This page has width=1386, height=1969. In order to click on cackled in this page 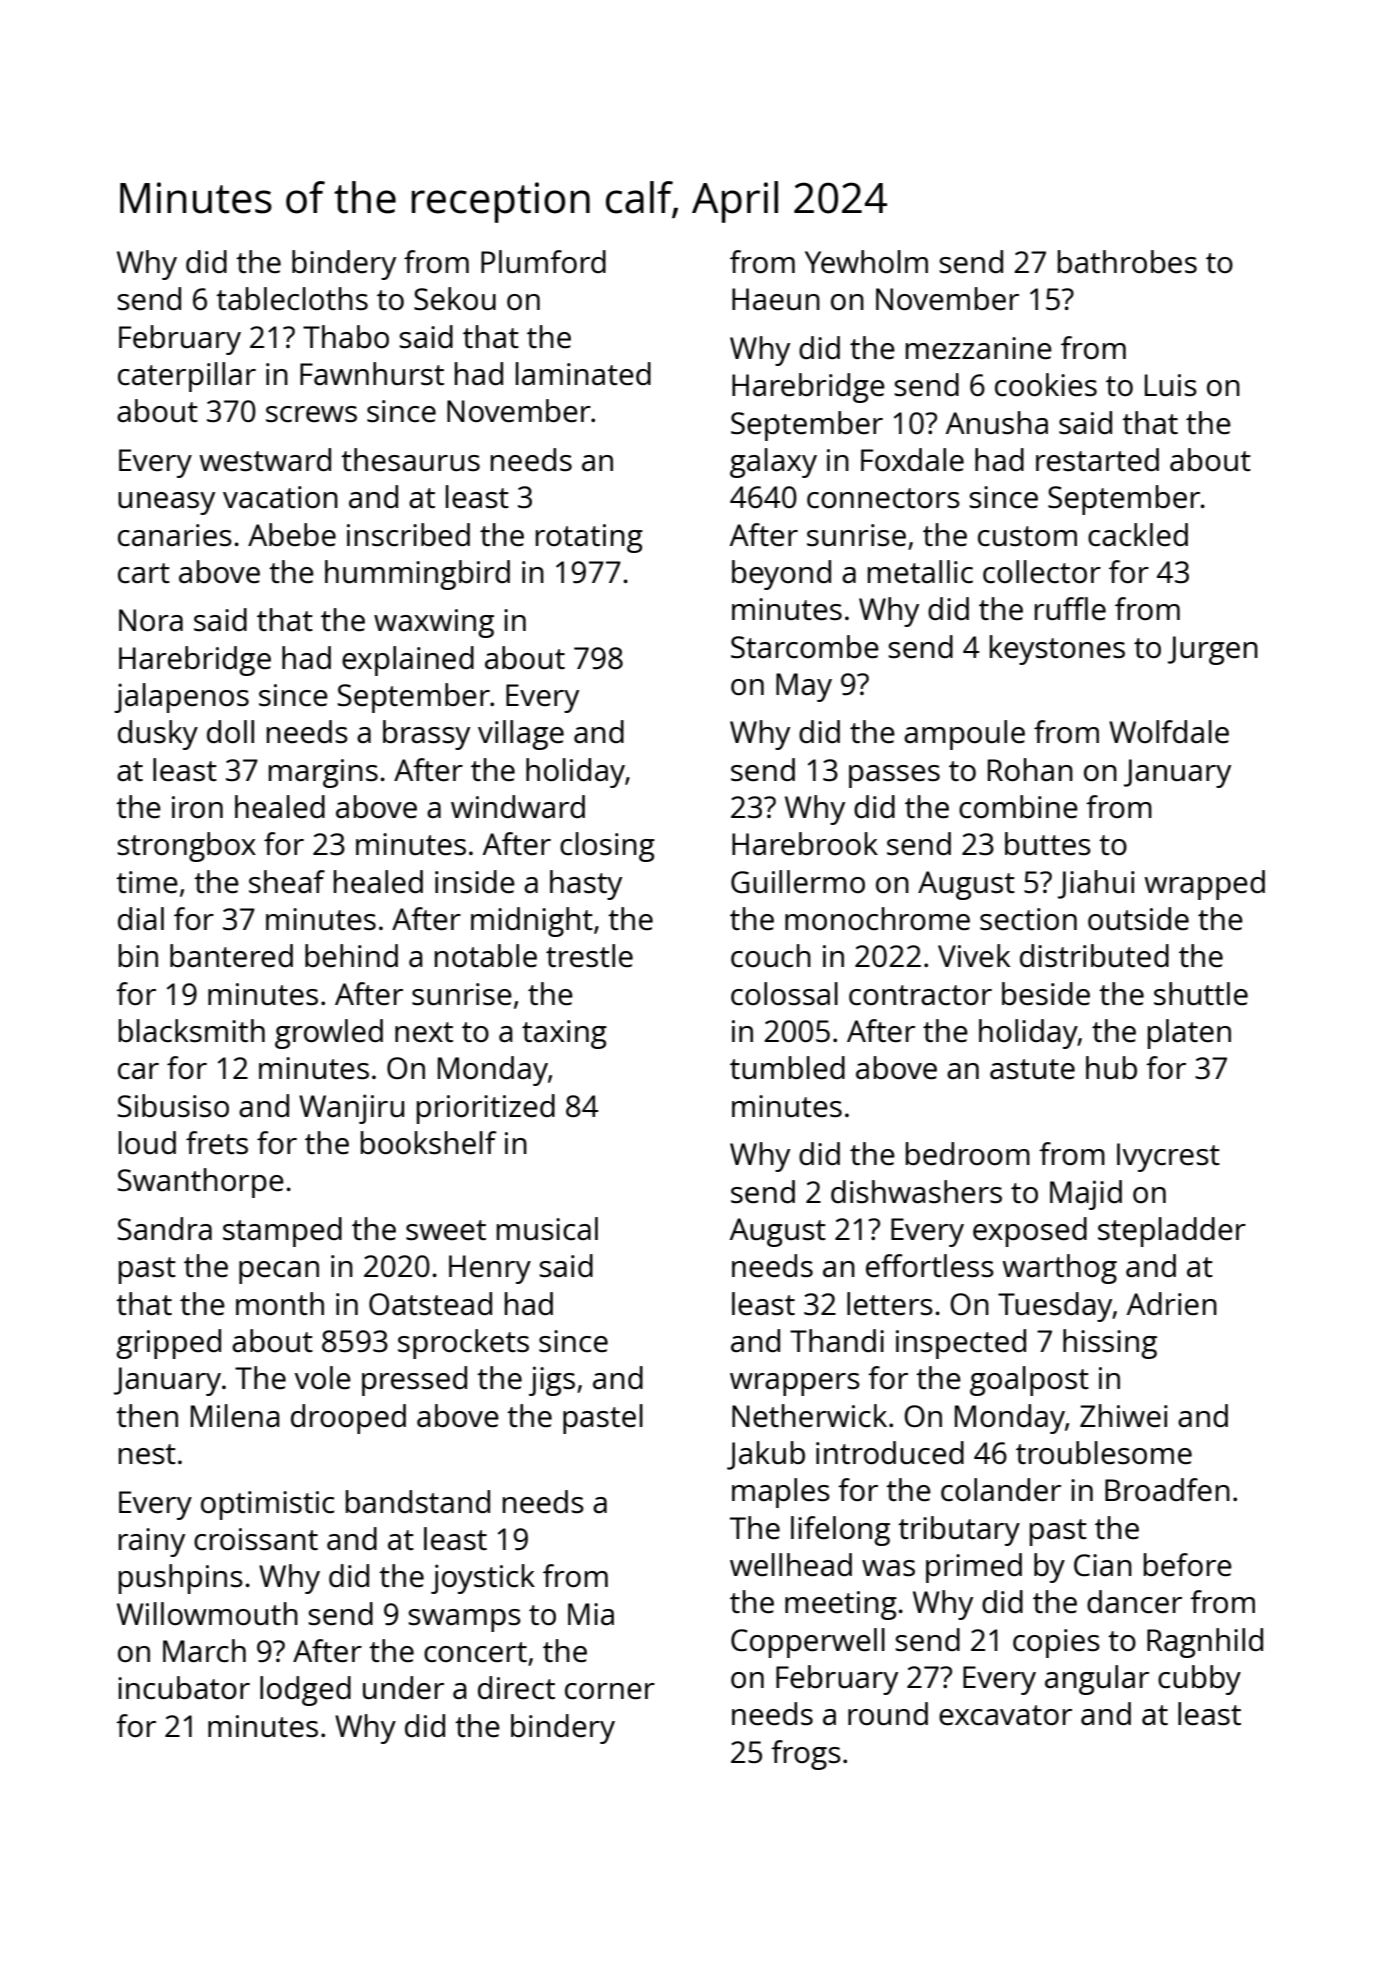, I will do `click(1138, 535)`.
